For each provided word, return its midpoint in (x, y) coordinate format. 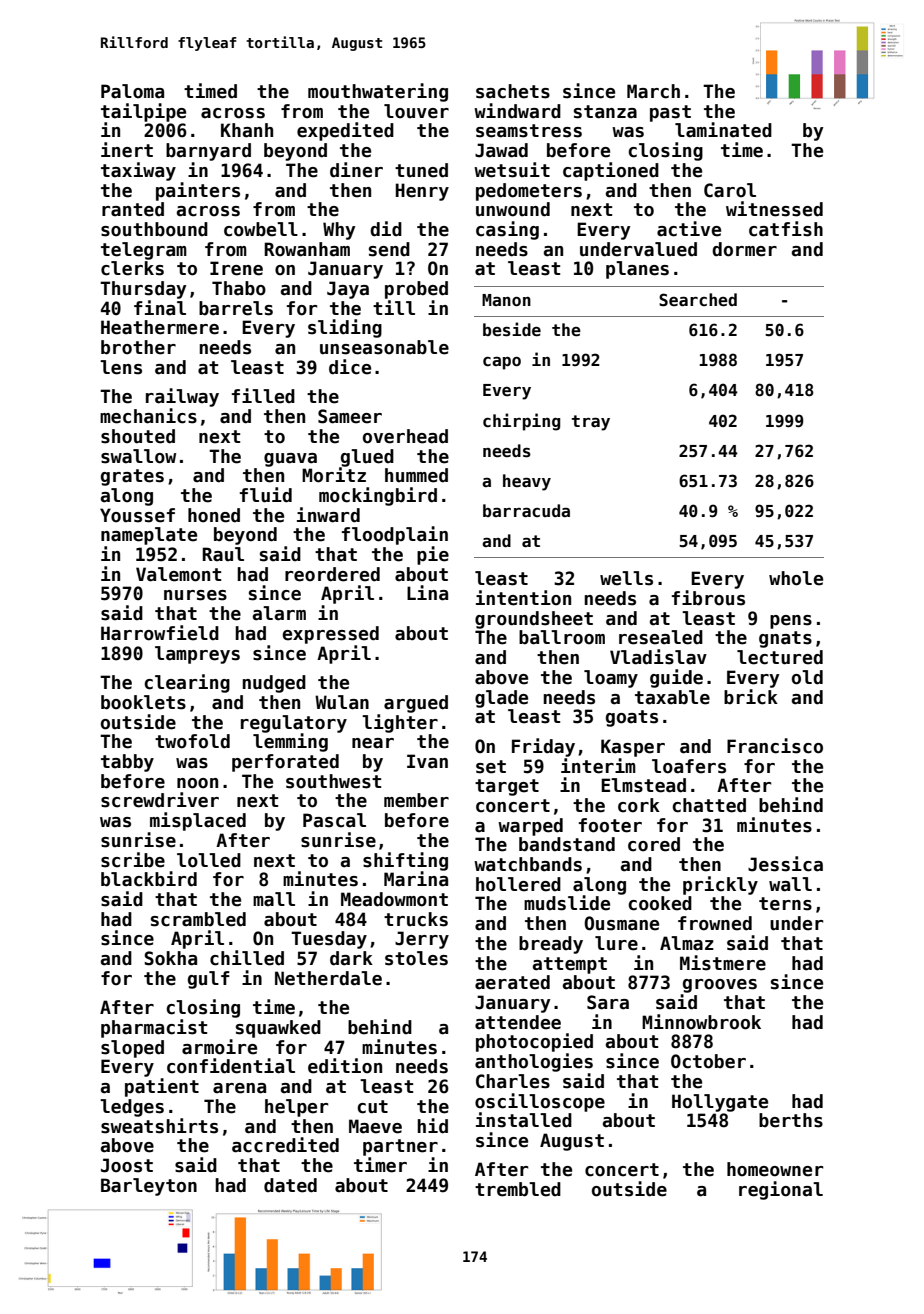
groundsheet (534, 620)
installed (524, 1120)
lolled (209, 860)
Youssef (137, 515)
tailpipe (143, 112)
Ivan (427, 761)
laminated (723, 130)
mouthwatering (378, 92)
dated (290, 1185)
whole (796, 578)
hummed (416, 475)
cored (654, 844)
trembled (518, 1189)
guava (290, 460)
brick (751, 697)
